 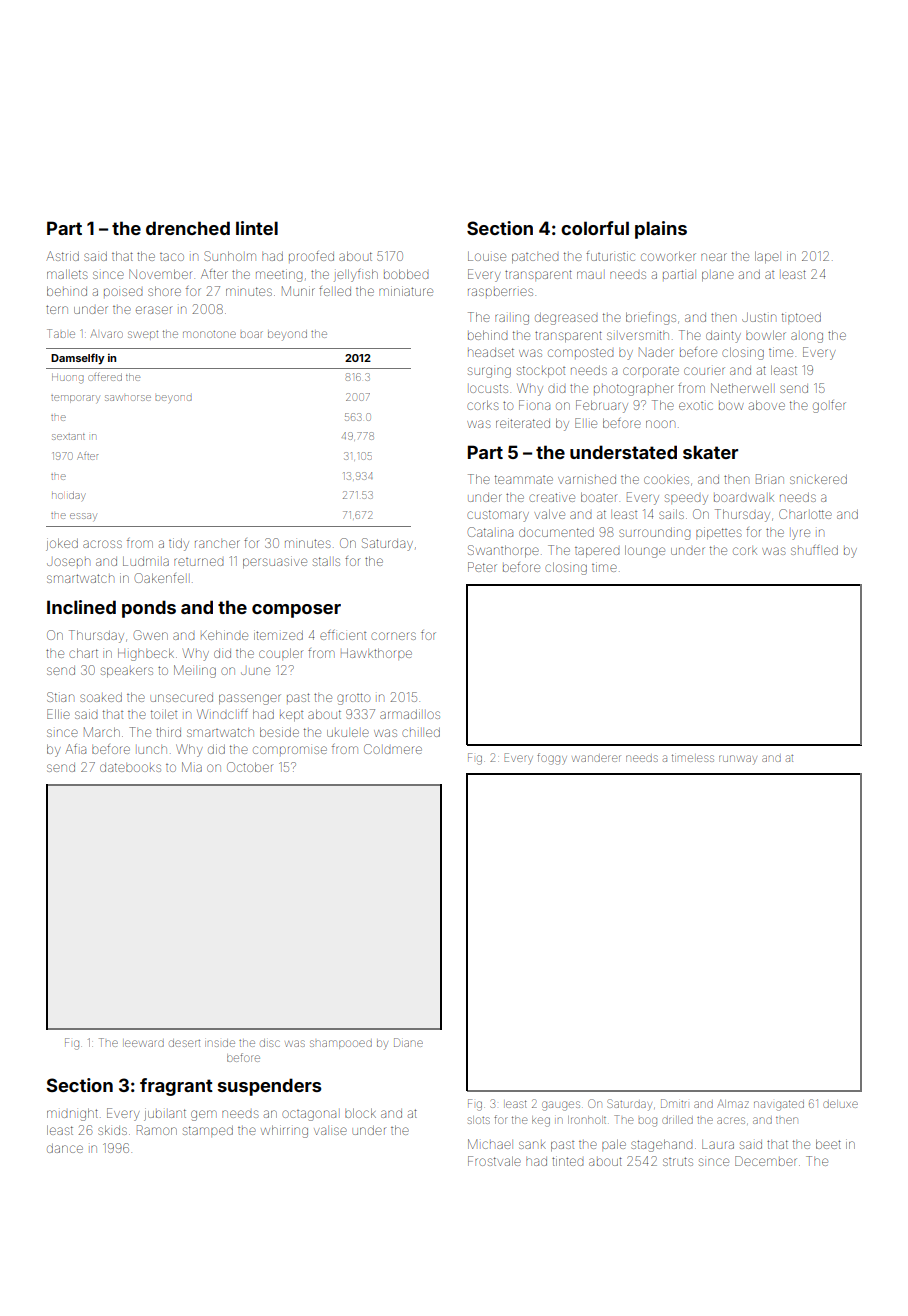 What do you see at coordinates (217, 544) in the screenshot?
I see `rancher` at bounding box center [217, 544].
